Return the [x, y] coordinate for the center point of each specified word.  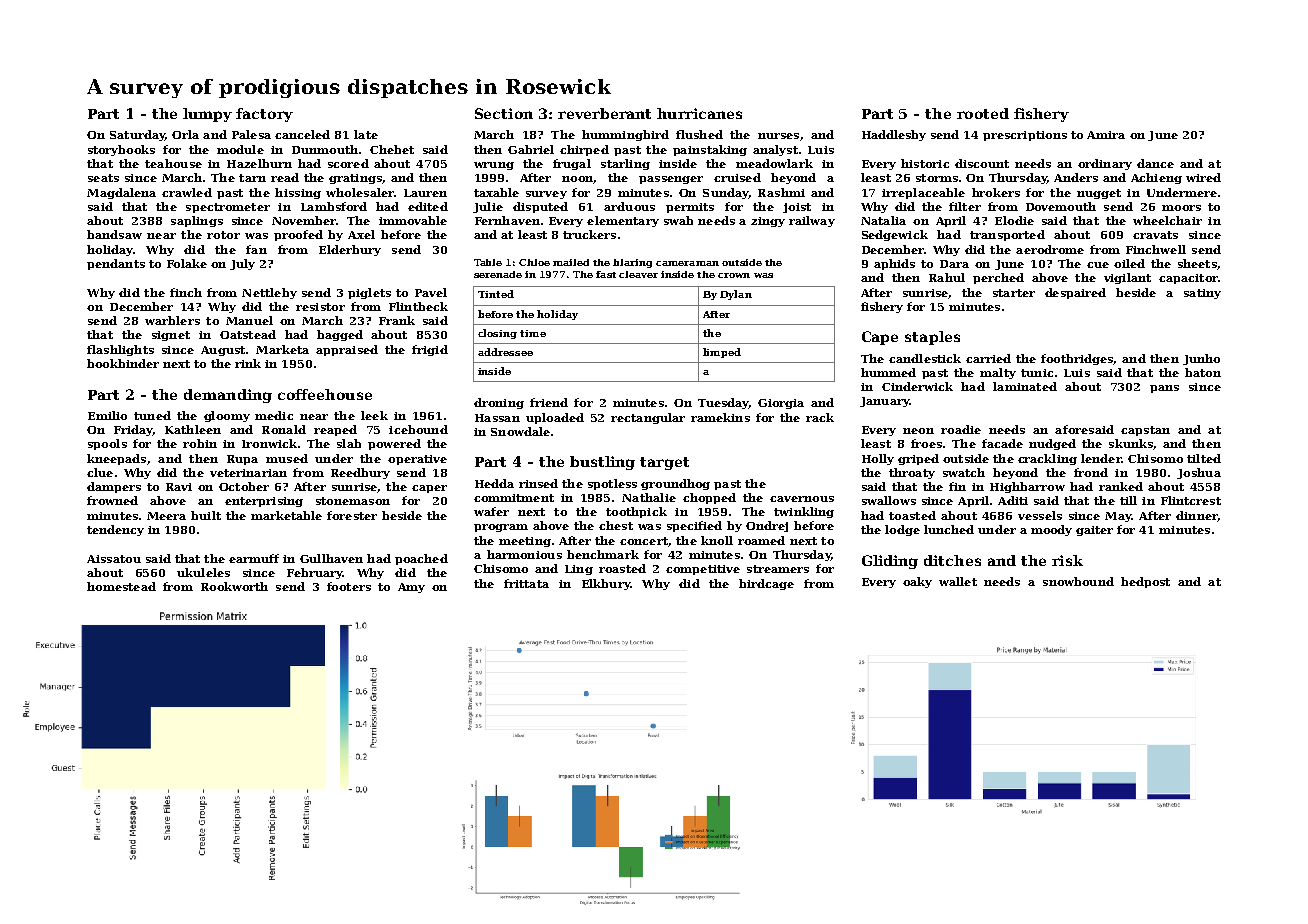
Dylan [736, 295]
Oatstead [248, 334]
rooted [983, 113]
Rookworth [234, 586]
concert [644, 541]
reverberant [604, 113]
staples [932, 338]
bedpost [1145, 582]
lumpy [207, 115]
